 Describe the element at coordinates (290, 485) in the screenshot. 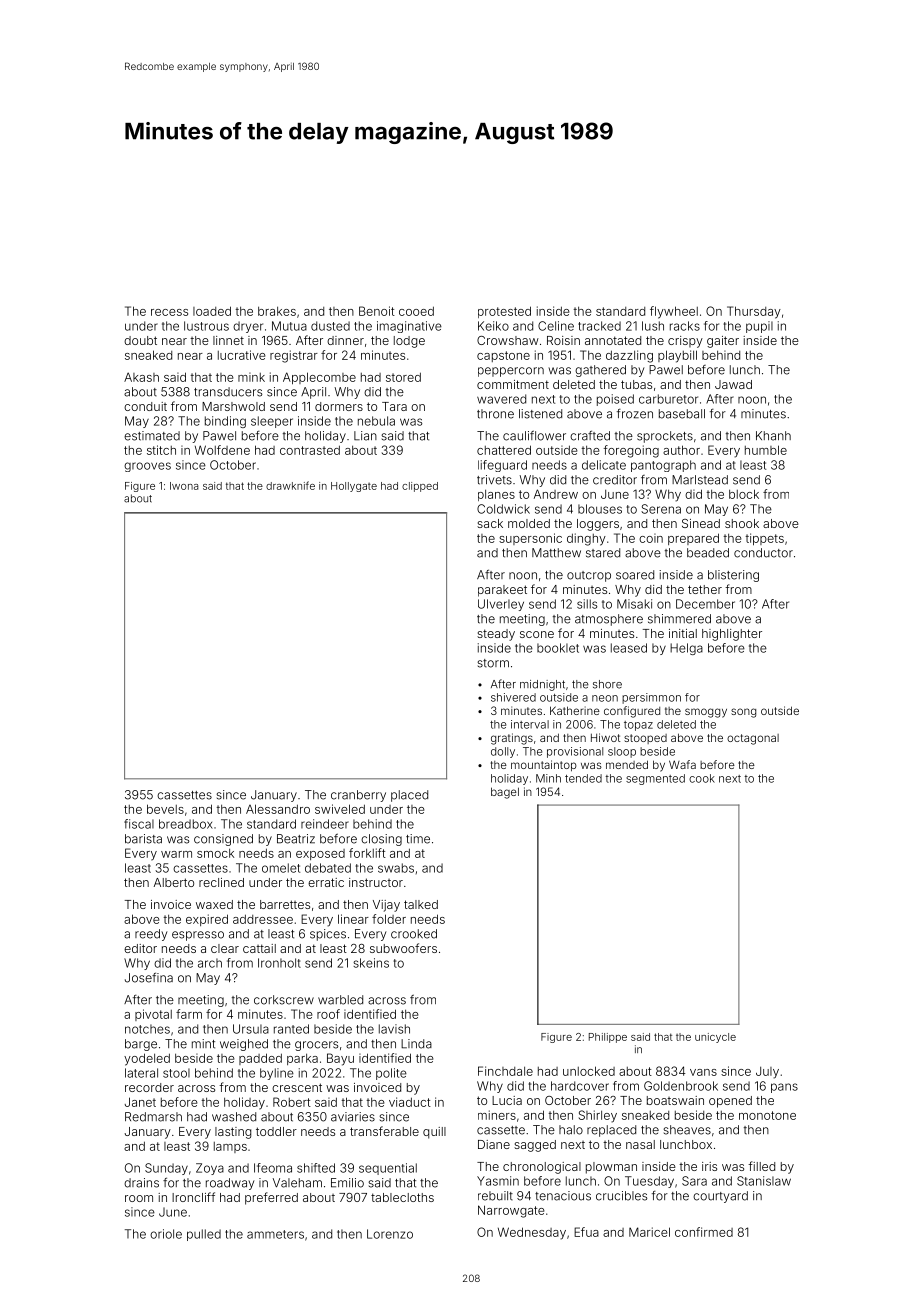

I see `drawknife` at that location.
